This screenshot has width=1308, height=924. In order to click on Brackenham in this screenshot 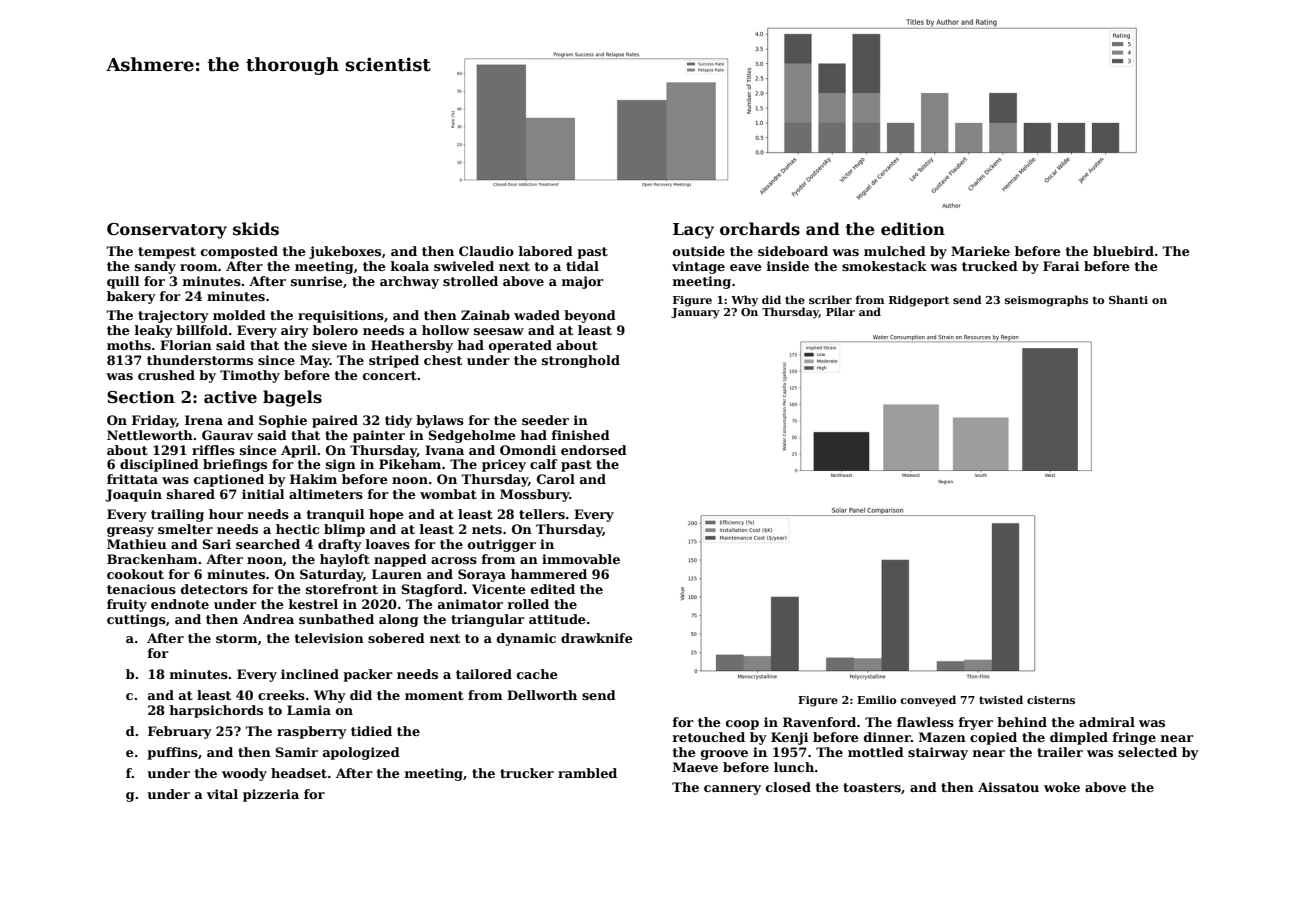, I will do `click(152, 559)`.
